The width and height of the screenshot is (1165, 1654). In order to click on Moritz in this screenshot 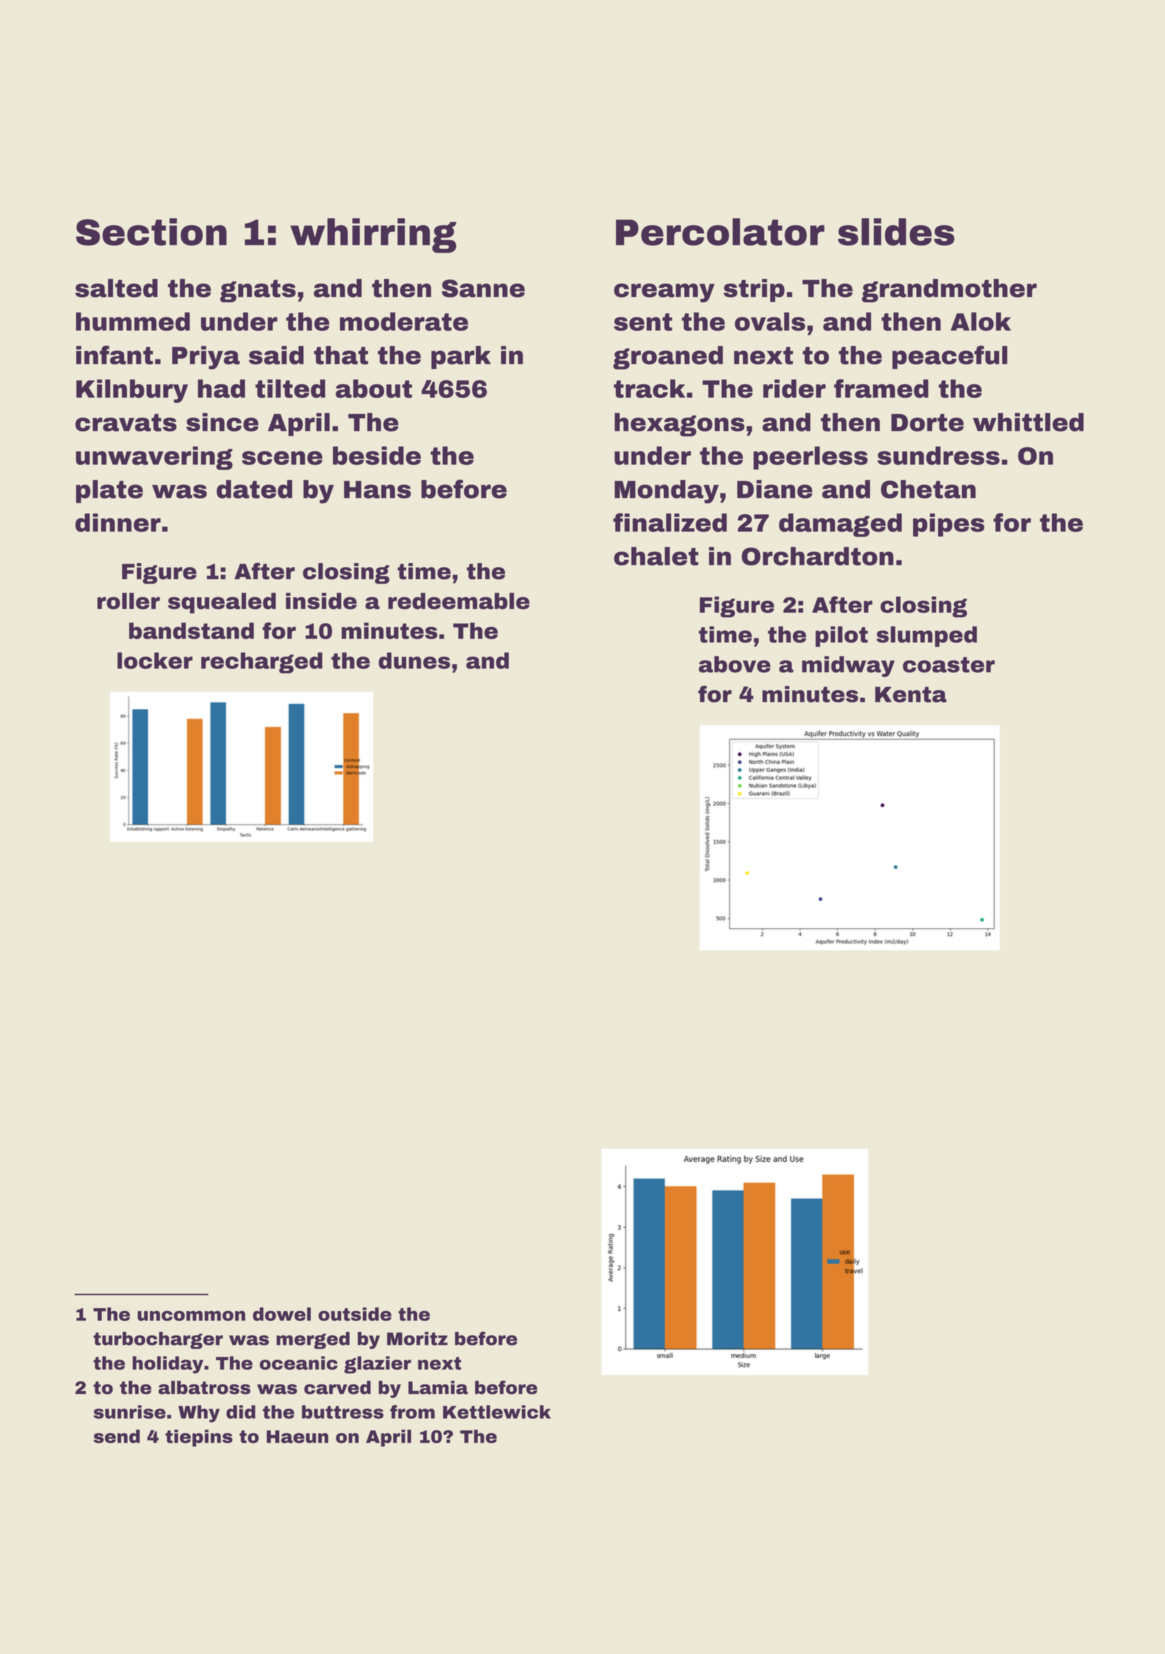, I will do `click(417, 1339)`.
